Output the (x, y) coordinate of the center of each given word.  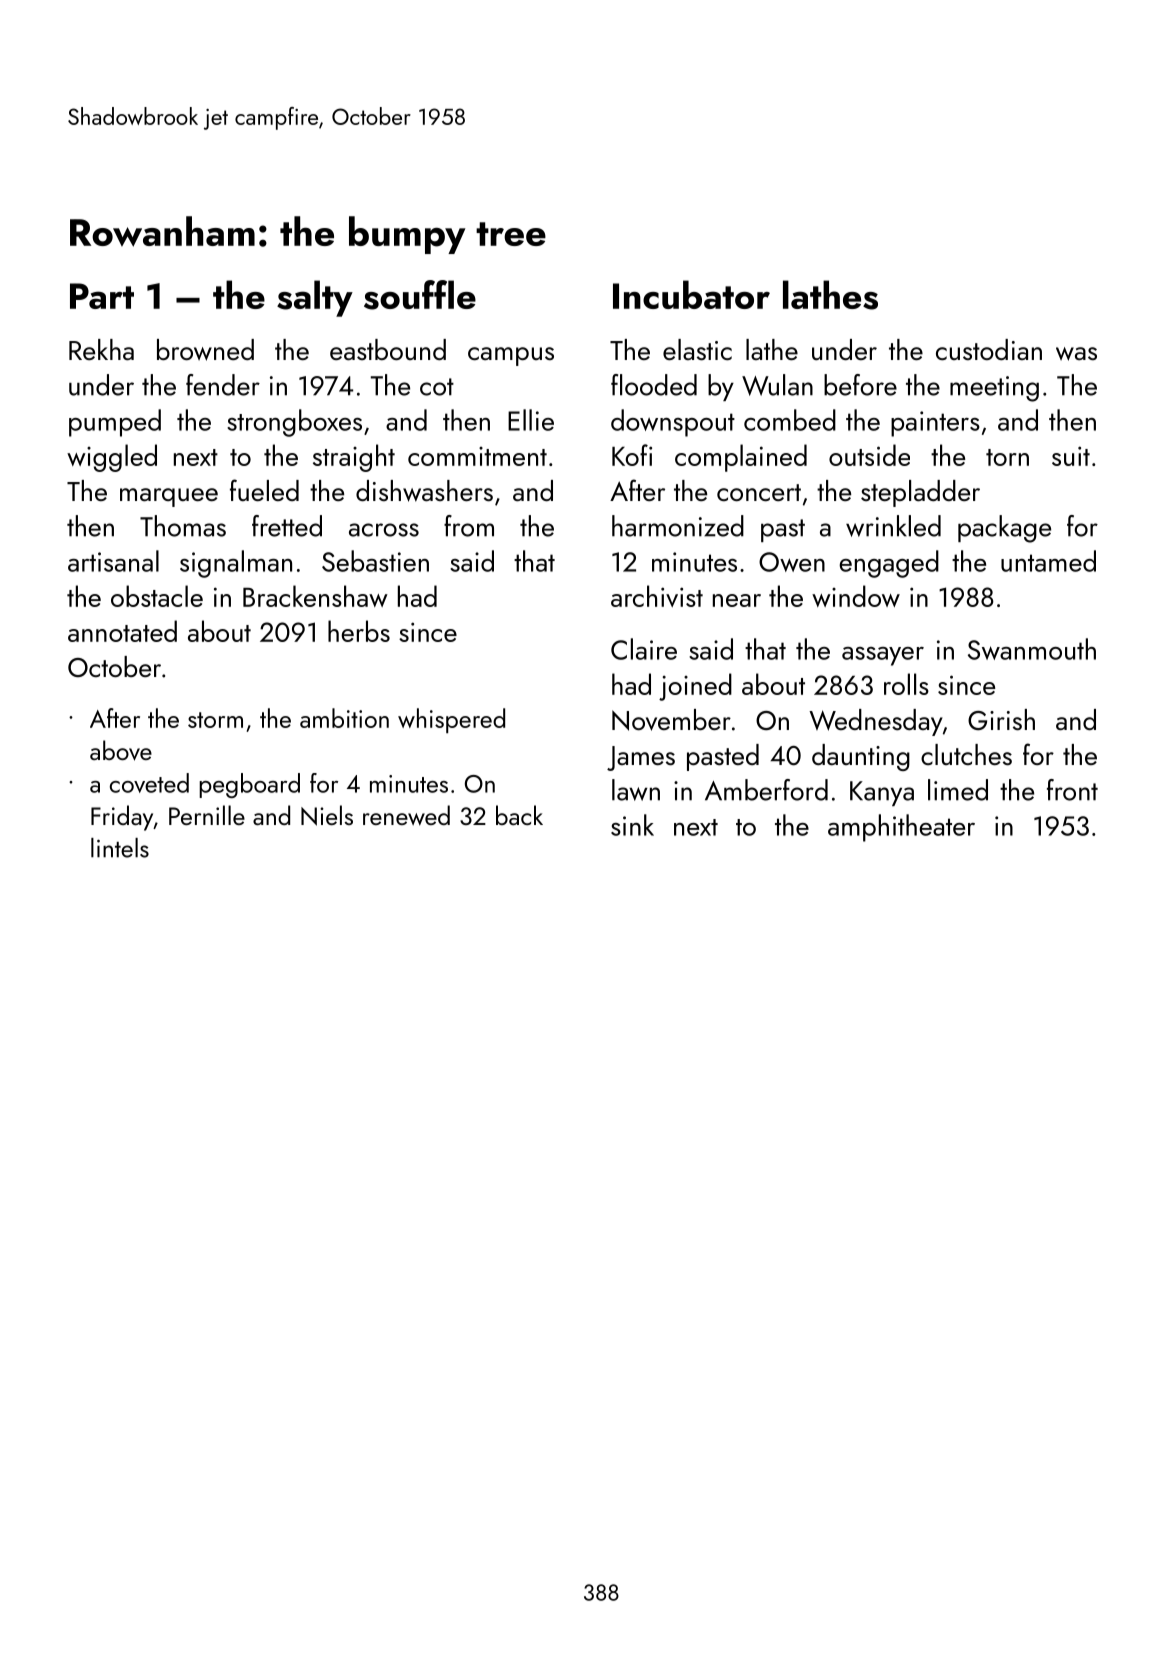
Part (102, 296)
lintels (120, 848)
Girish (1001, 719)
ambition (344, 718)
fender (223, 385)
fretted (287, 526)
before (860, 385)
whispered (451, 720)
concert (759, 492)
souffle (420, 295)
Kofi (632, 455)
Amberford (766, 790)
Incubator (691, 294)
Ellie (531, 420)
